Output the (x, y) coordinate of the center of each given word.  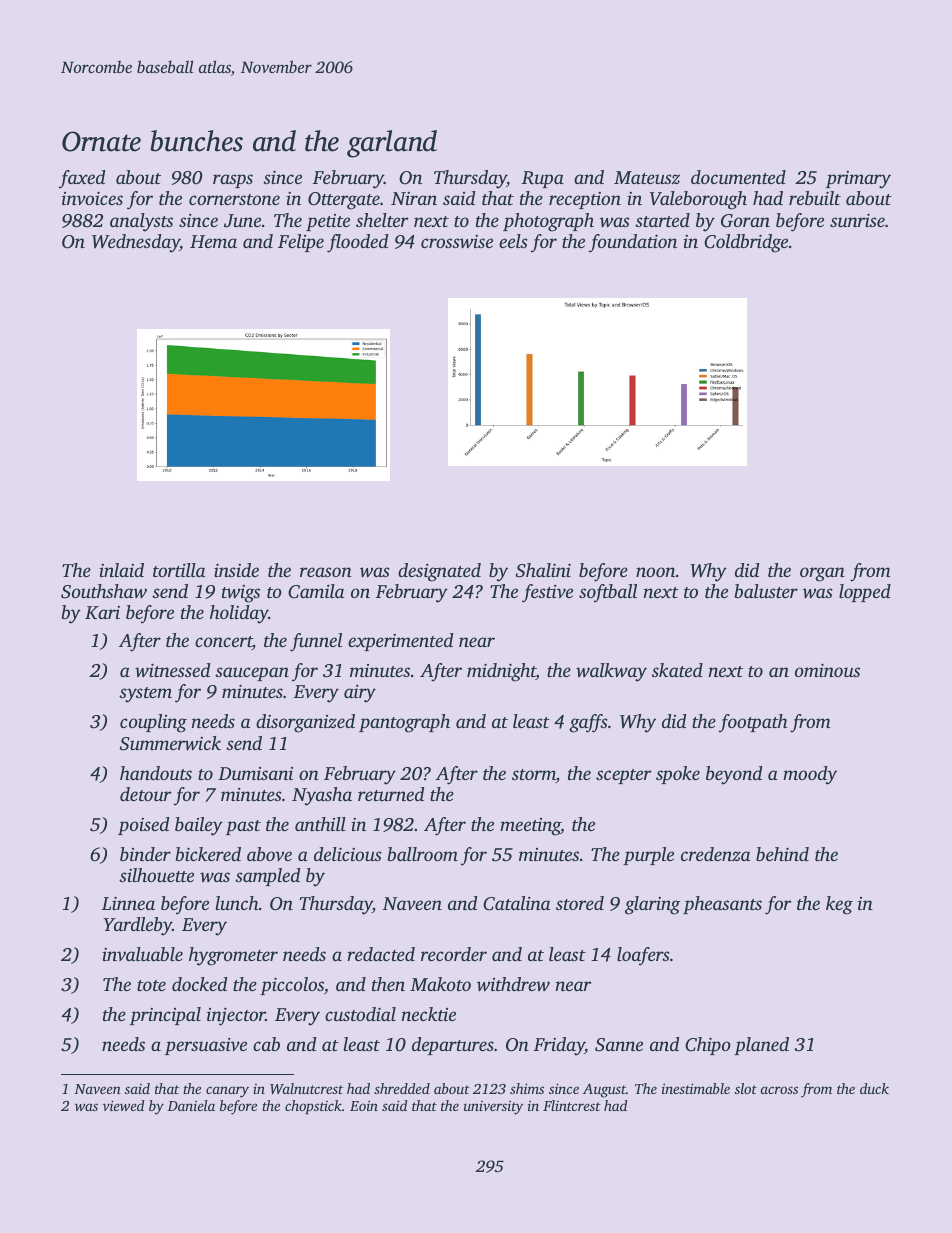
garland (392, 144)
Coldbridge (746, 243)
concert (223, 643)
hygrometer (233, 956)
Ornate (101, 141)
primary (858, 180)
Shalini (543, 570)
